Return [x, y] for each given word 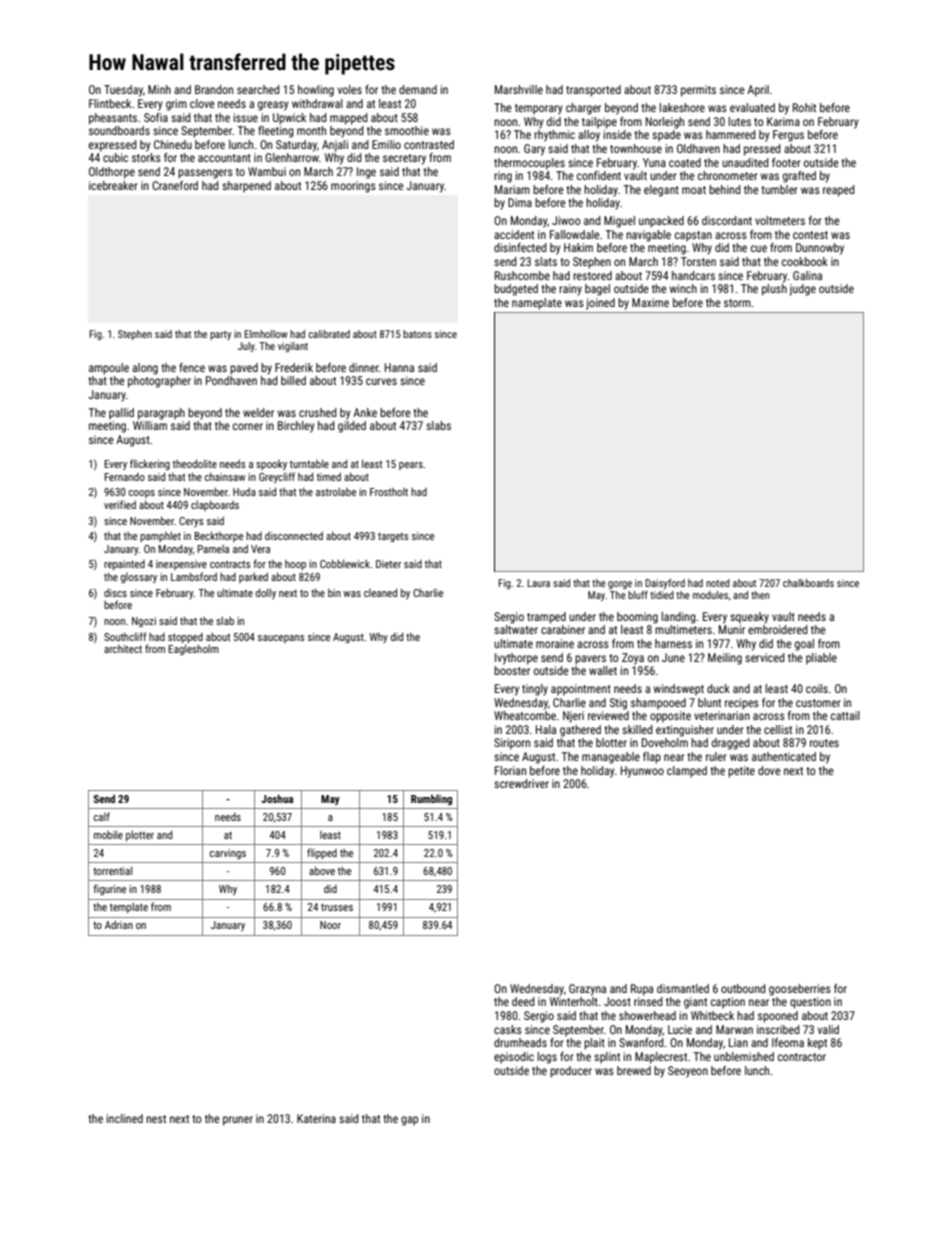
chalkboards [808, 583]
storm [737, 303]
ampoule [109, 369]
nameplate [537, 304]
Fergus [788, 136]
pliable [821, 659]
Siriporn [512, 744]
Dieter [388, 564]
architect [123, 649]
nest [156, 1119]
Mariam [512, 189]
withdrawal [317, 103]
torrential [112, 870]
